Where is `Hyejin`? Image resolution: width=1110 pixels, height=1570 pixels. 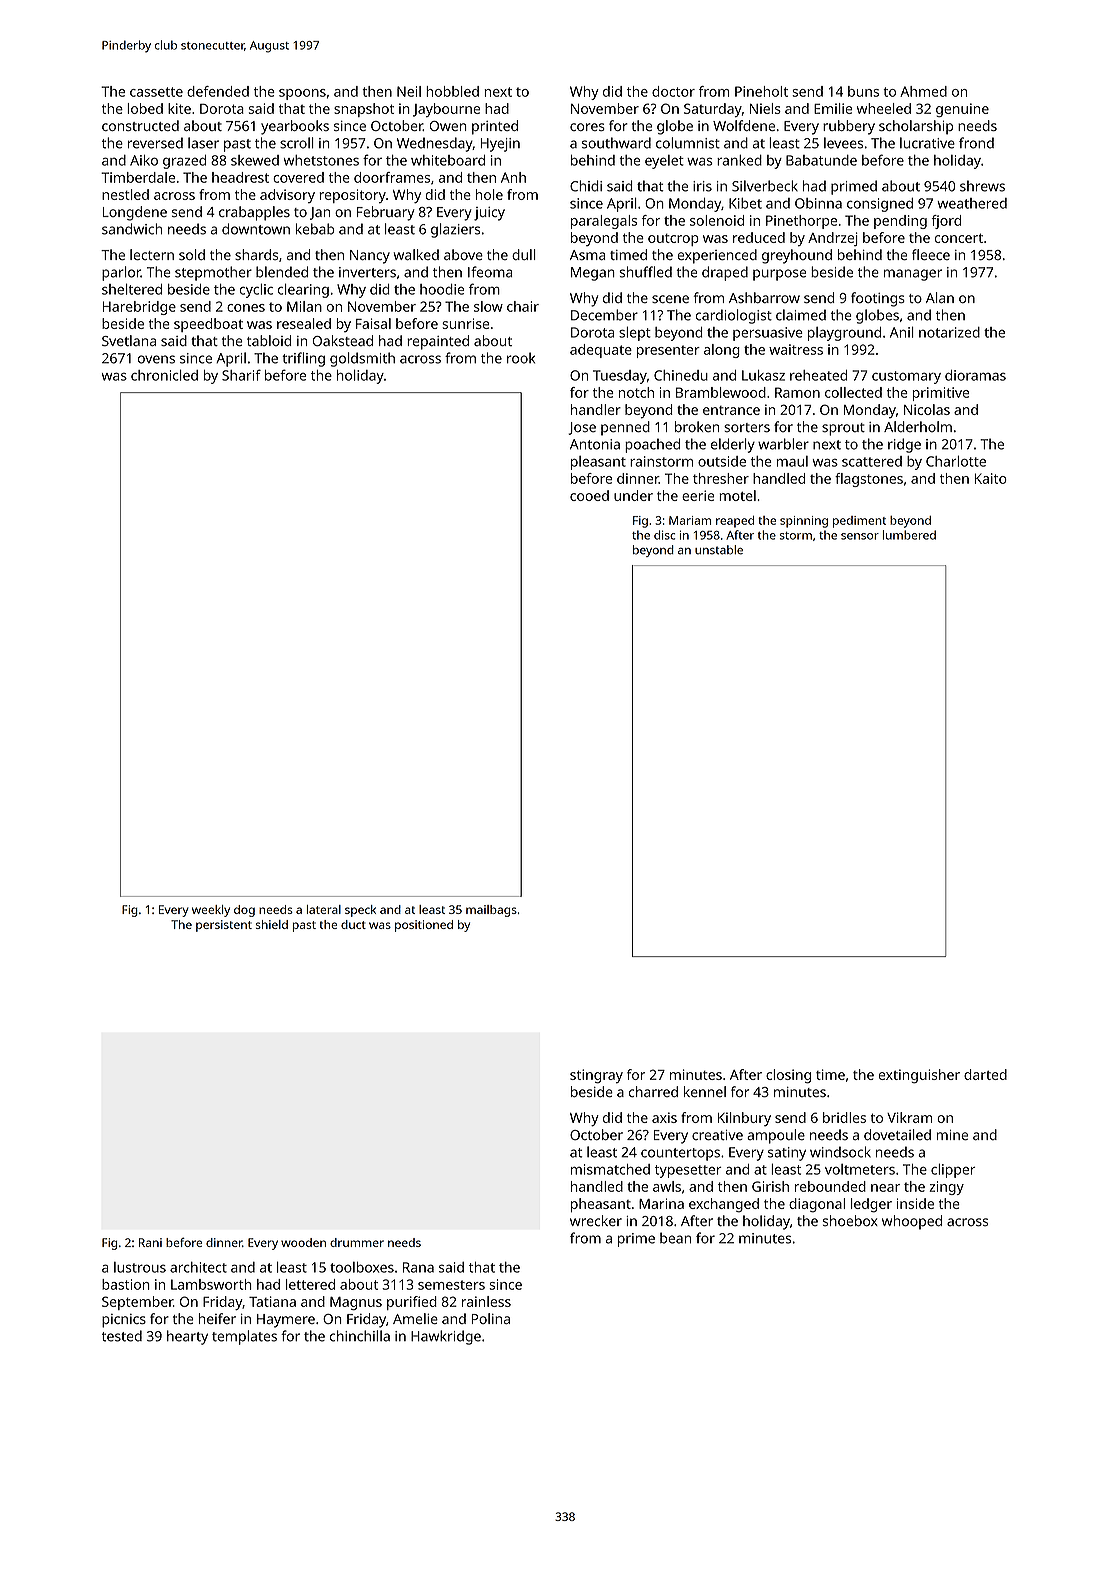 Hyejin is located at coordinates (500, 145).
